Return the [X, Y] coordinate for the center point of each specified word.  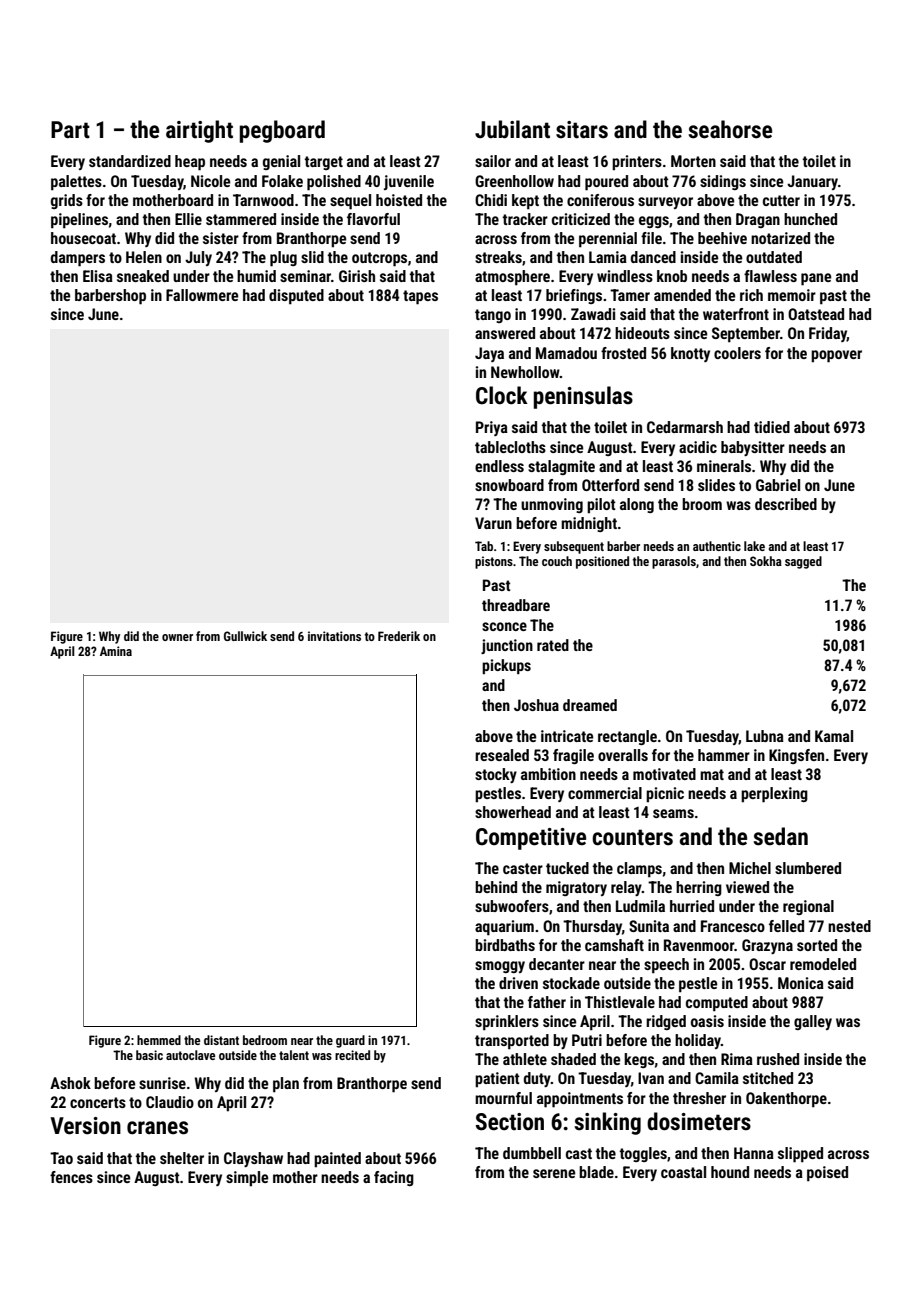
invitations [334, 636]
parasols [674, 562]
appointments [580, 1100]
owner [177, 637]
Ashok [70, 1083]
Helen [144, 257]
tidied [772, 427]
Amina [116, 651]
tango [493, 316]
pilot [601, 506]
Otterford [610, 485]
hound [730, 1172]
